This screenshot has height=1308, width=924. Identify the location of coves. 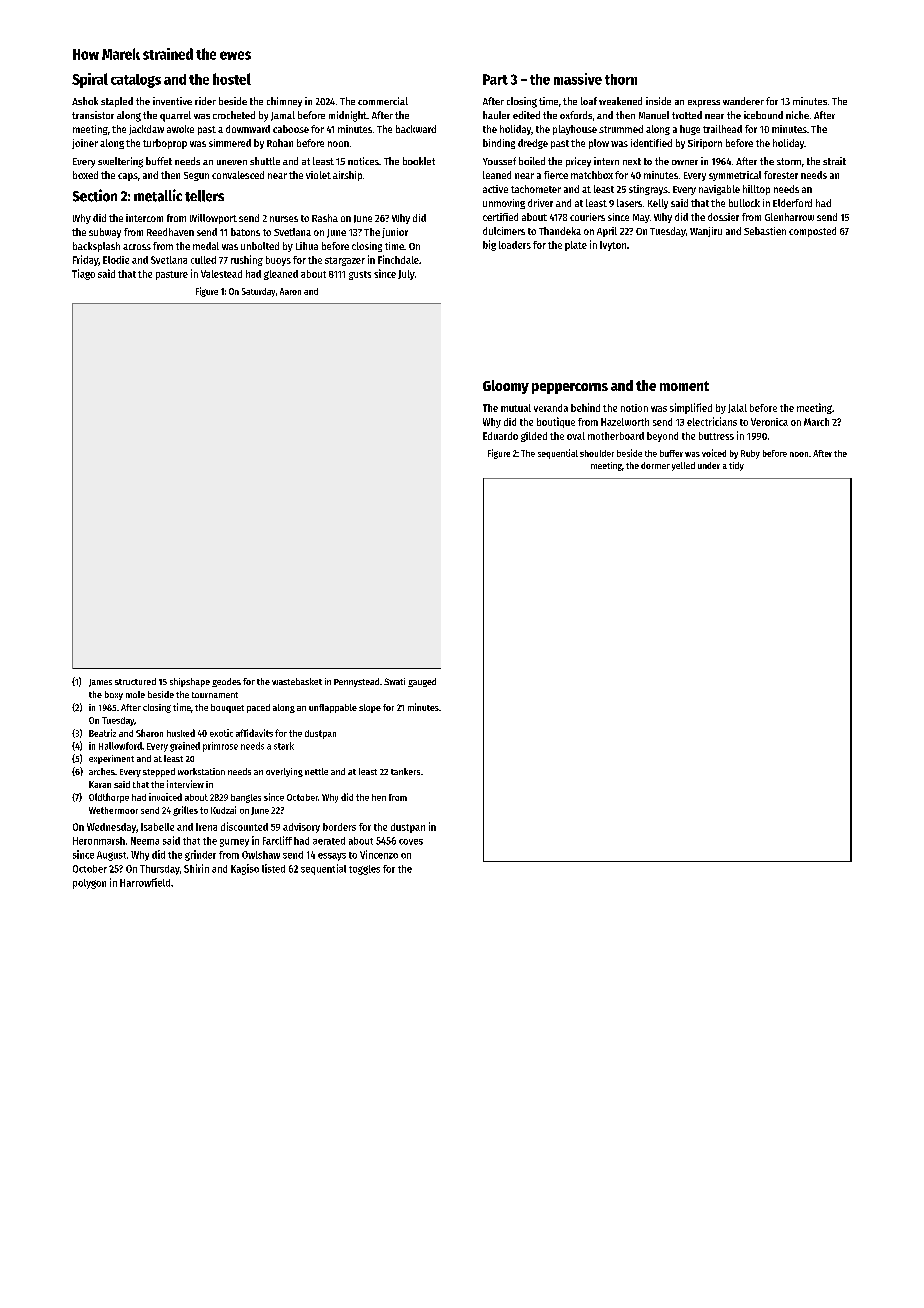
(411, 842).
